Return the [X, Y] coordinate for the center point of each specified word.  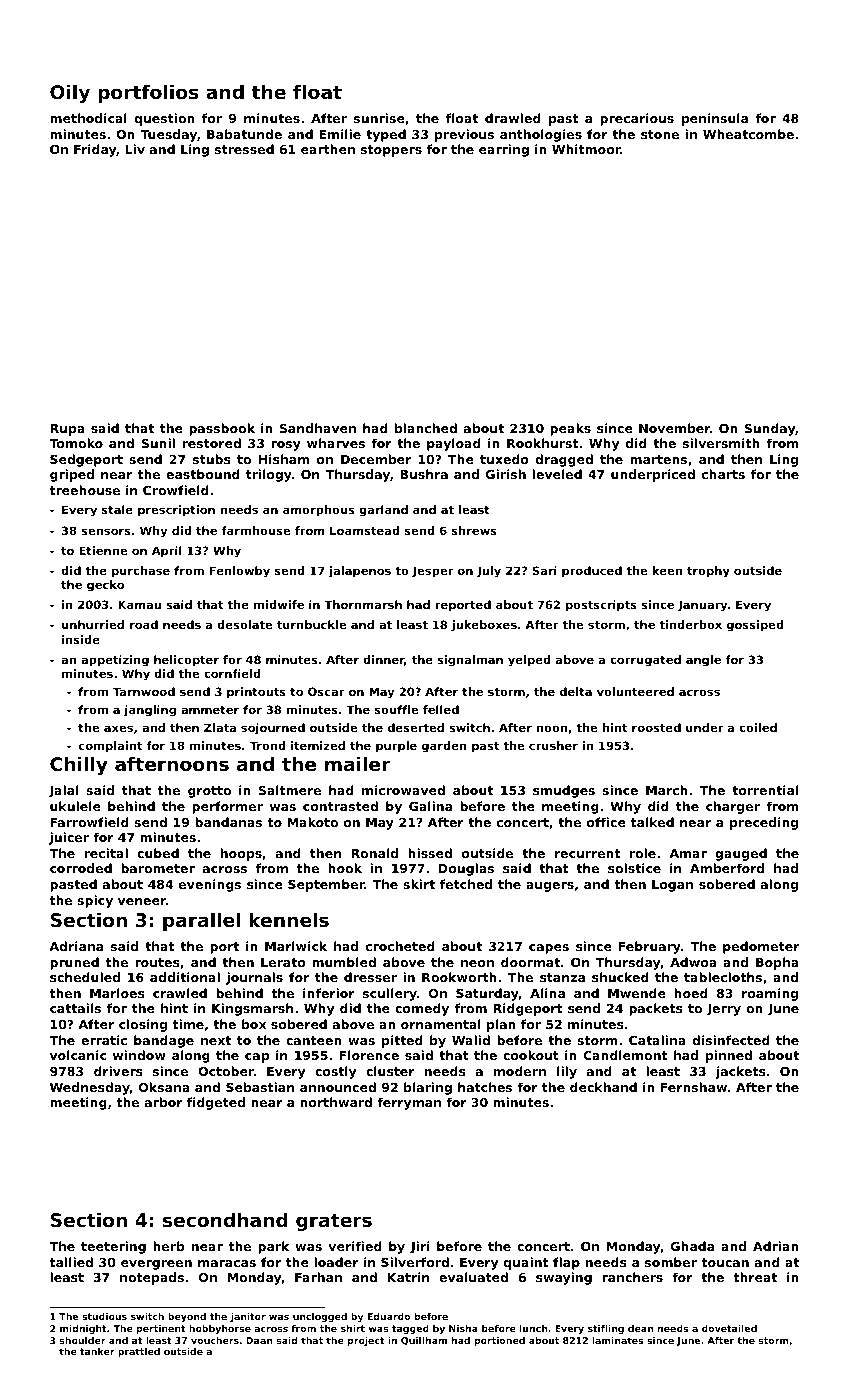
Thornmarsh [363, 604]
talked [652, 822]
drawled [513, 118]
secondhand [225, 1220]
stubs [212, 459]
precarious [637, 119]
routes [157, 962]
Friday [95, 150]
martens [658, 459]
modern [520, 1071]
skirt [419, 884]
